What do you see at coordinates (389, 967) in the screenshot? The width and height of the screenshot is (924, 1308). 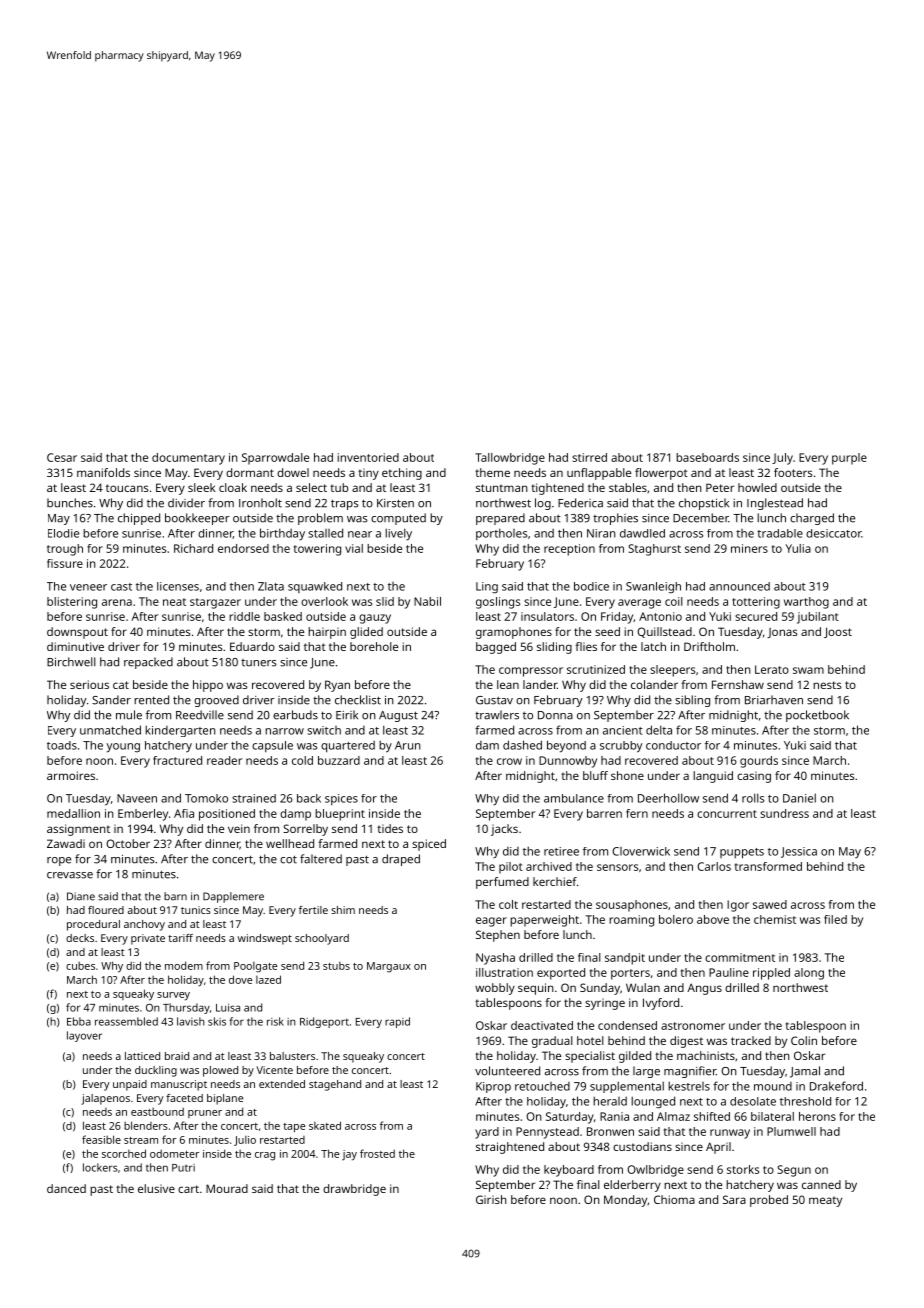 I see `Margaux` at bounding box center [389, 967].
